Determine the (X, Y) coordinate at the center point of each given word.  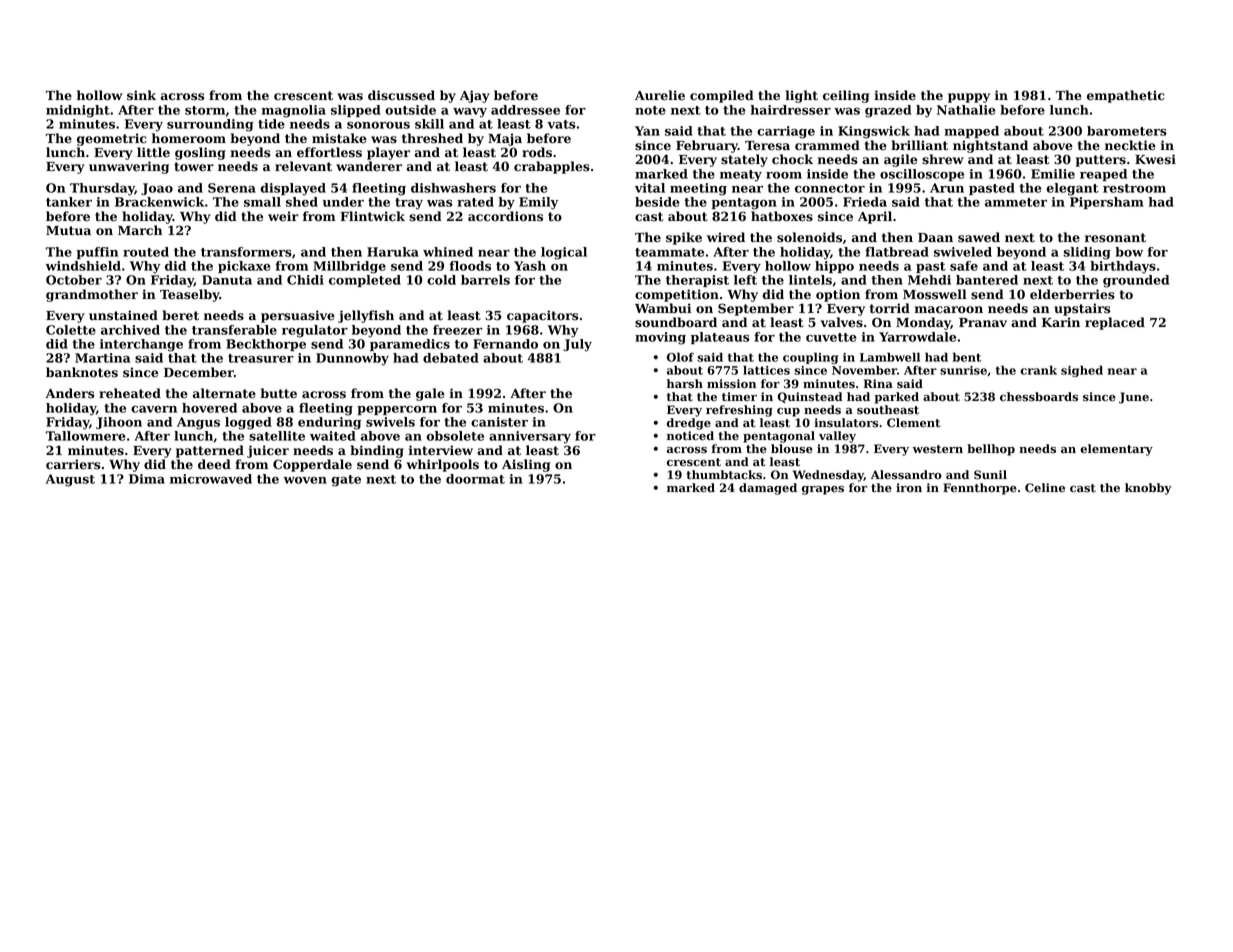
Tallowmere (86, 436)
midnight (78, 111)
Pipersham (1107, 203)
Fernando (505, 344)
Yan (647, 131)
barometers (1127, 131)
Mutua (68, 231)
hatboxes (782, 216)
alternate (224, 393)
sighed (1082, 371)
